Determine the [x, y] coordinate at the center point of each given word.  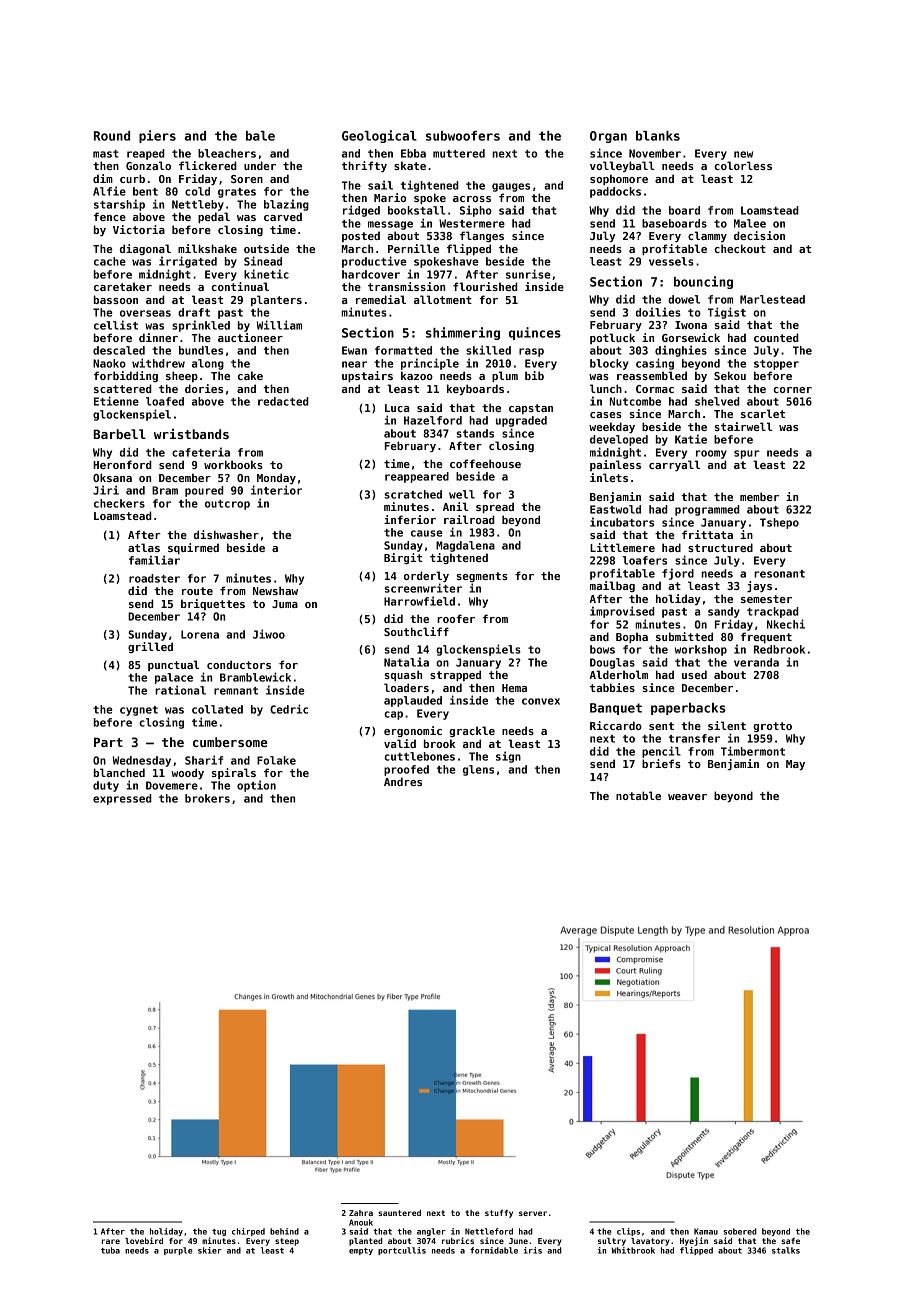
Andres [403, 781]
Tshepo [779, 523]
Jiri [106, 490]
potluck [612, 338]
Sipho [476, 211]
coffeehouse [485, 463]
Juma [285, 604]
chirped [248, 1232]
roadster [154, 578]
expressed [122, 799]
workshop [701, 650]
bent [145, 191]
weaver [687, 797]
